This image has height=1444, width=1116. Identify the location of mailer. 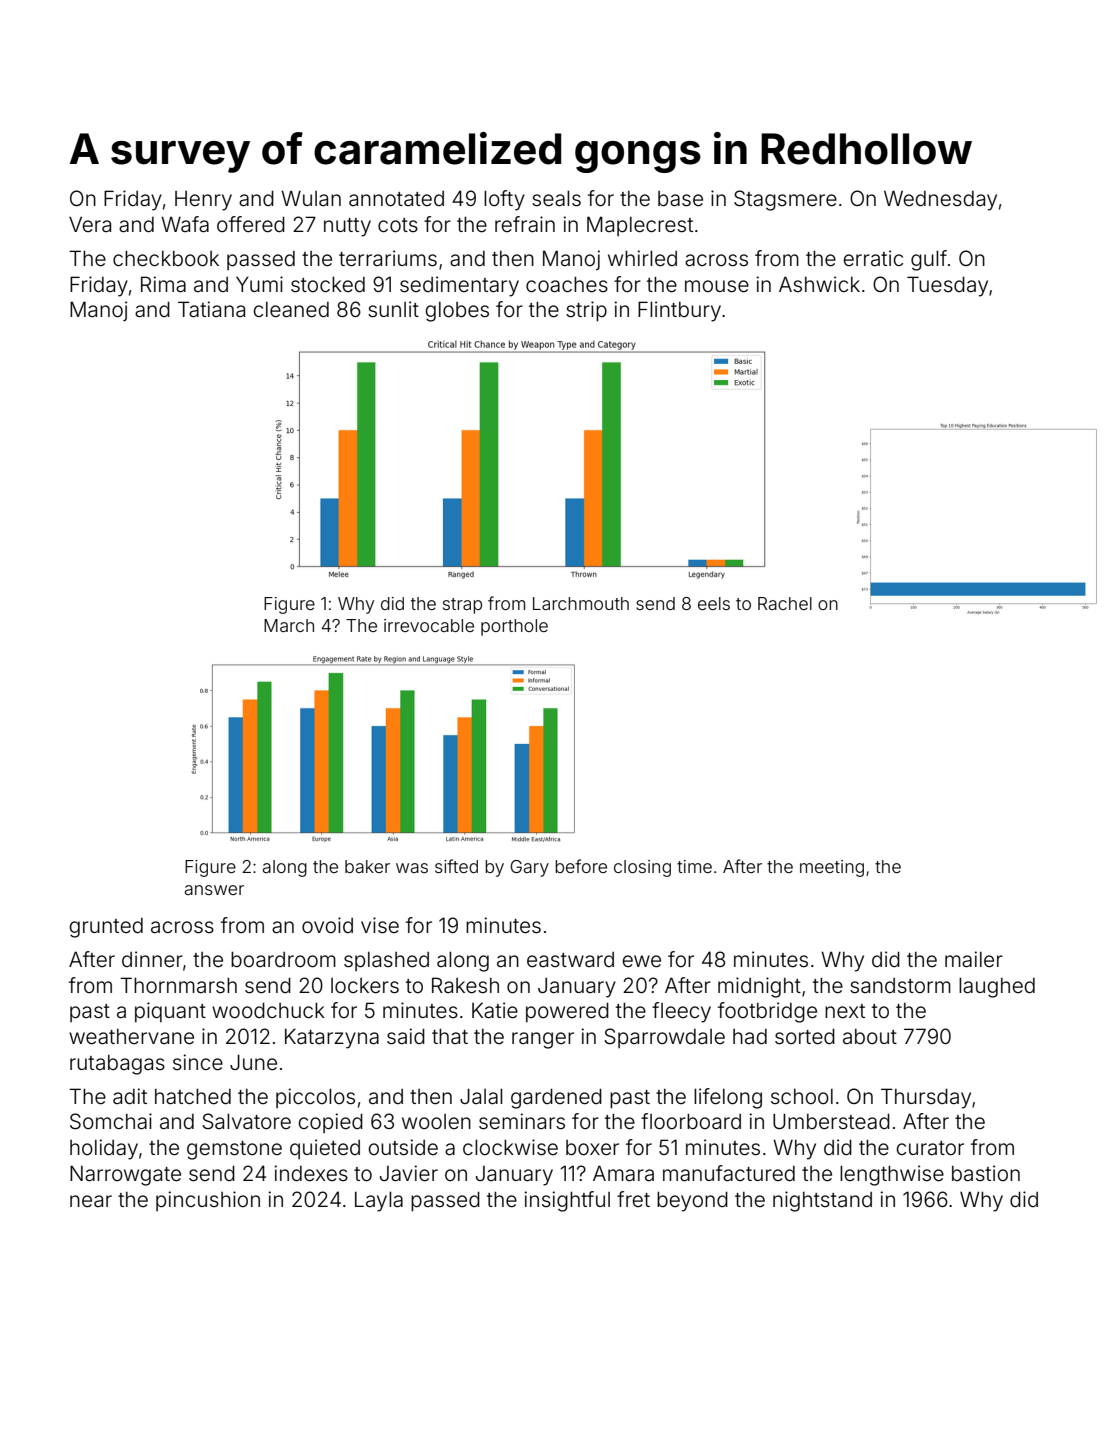
(974, 959).
